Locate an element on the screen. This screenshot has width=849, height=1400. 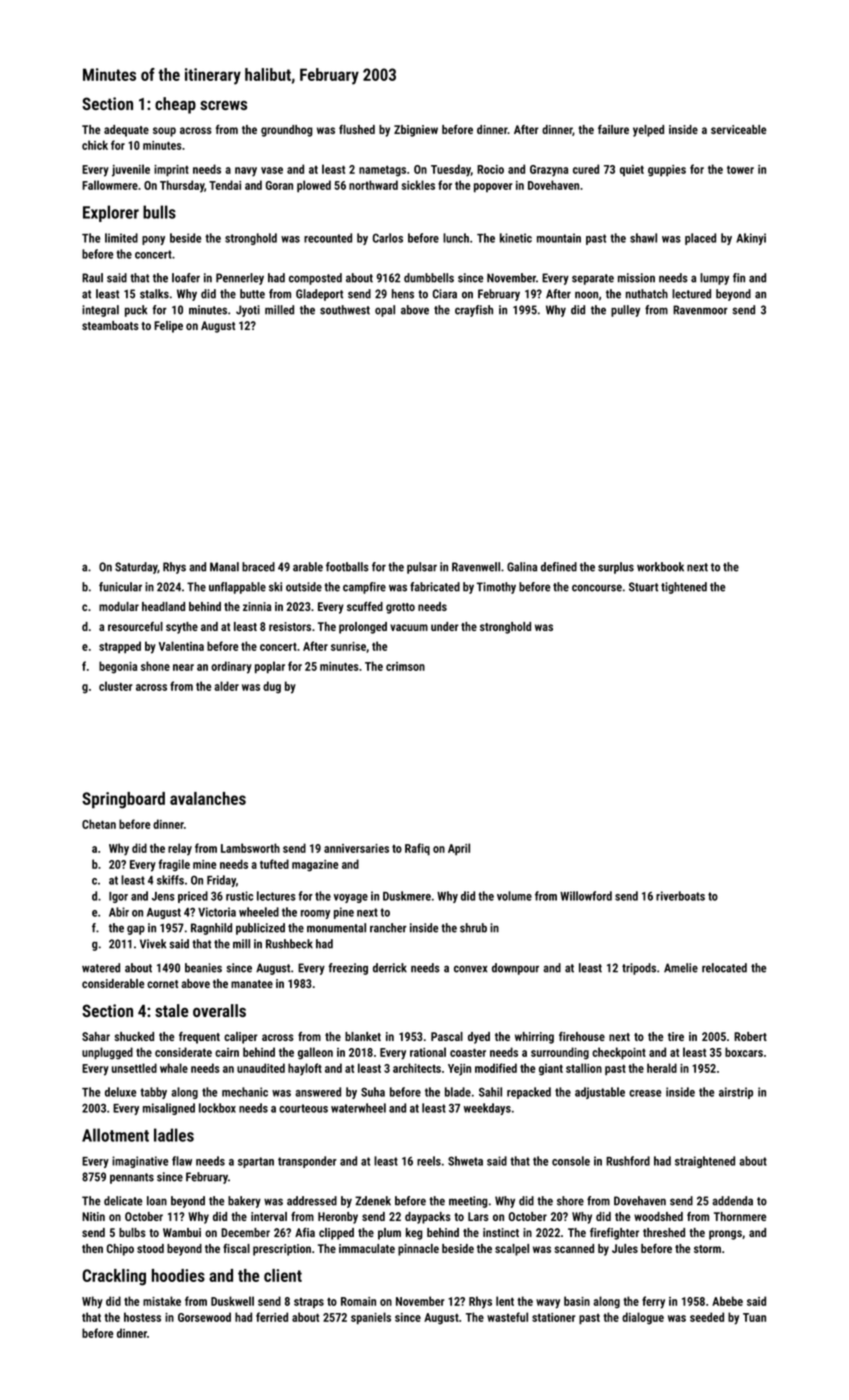
yelped is located at coordinates (648, 131).
